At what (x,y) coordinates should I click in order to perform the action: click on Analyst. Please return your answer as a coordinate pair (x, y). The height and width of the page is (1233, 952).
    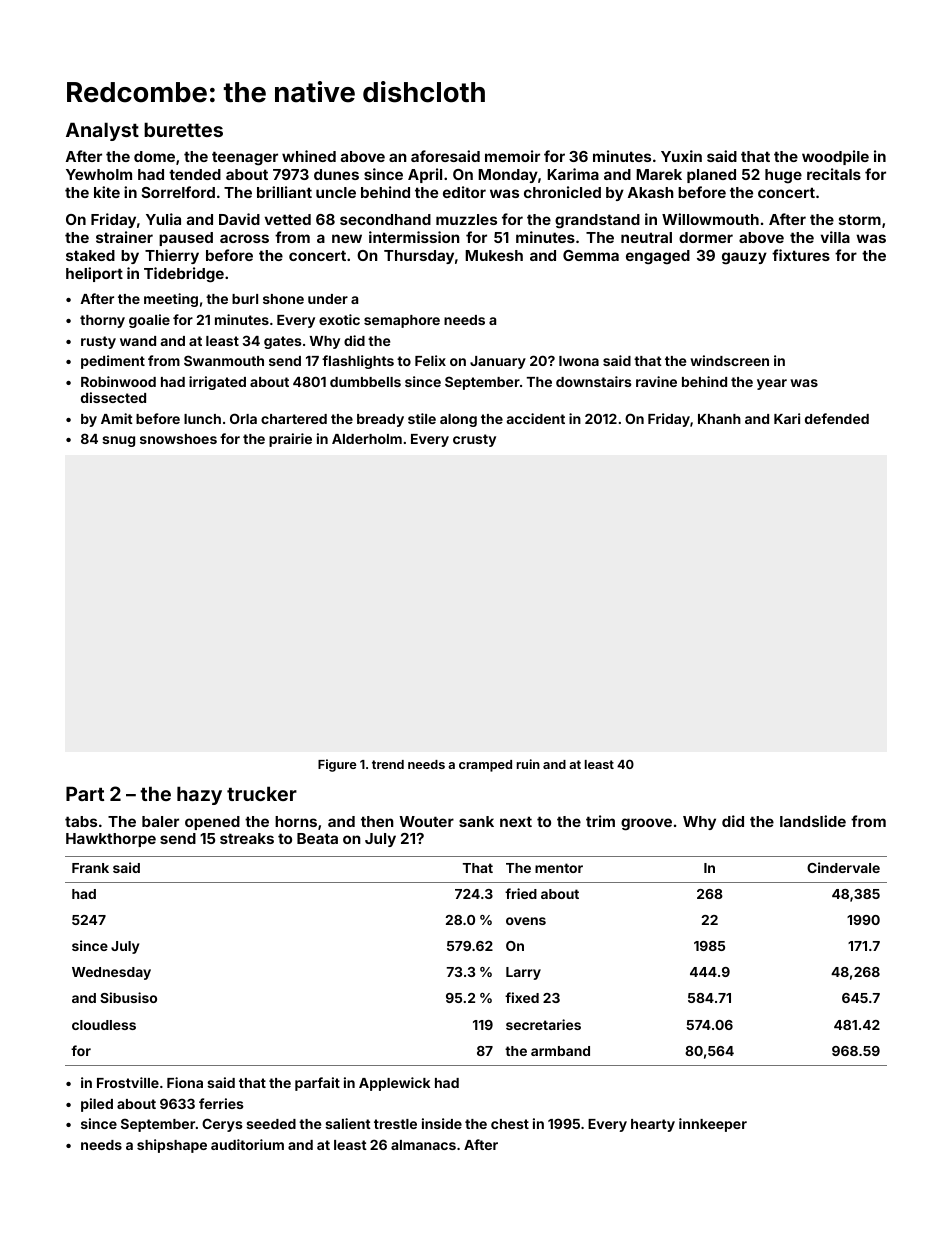
    Looking at the image, I should click on (102, 131).
